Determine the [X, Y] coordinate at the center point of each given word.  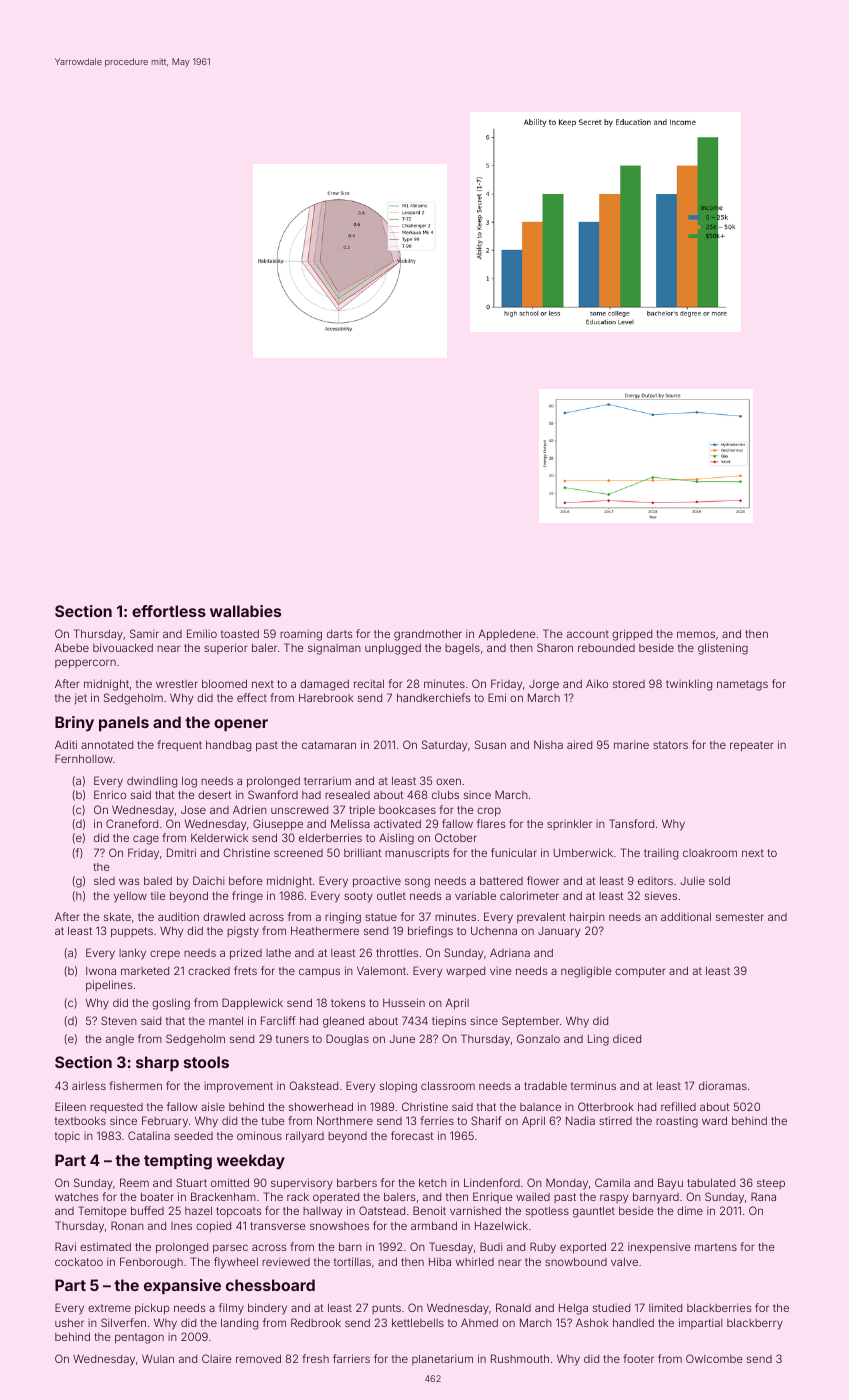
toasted [240, 634]
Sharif [486, 1120]
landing [239, 1324]
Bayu [670, 1184]
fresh [315, 1358]
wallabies [245, 611]
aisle [213, 1106]
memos [696, 634]
